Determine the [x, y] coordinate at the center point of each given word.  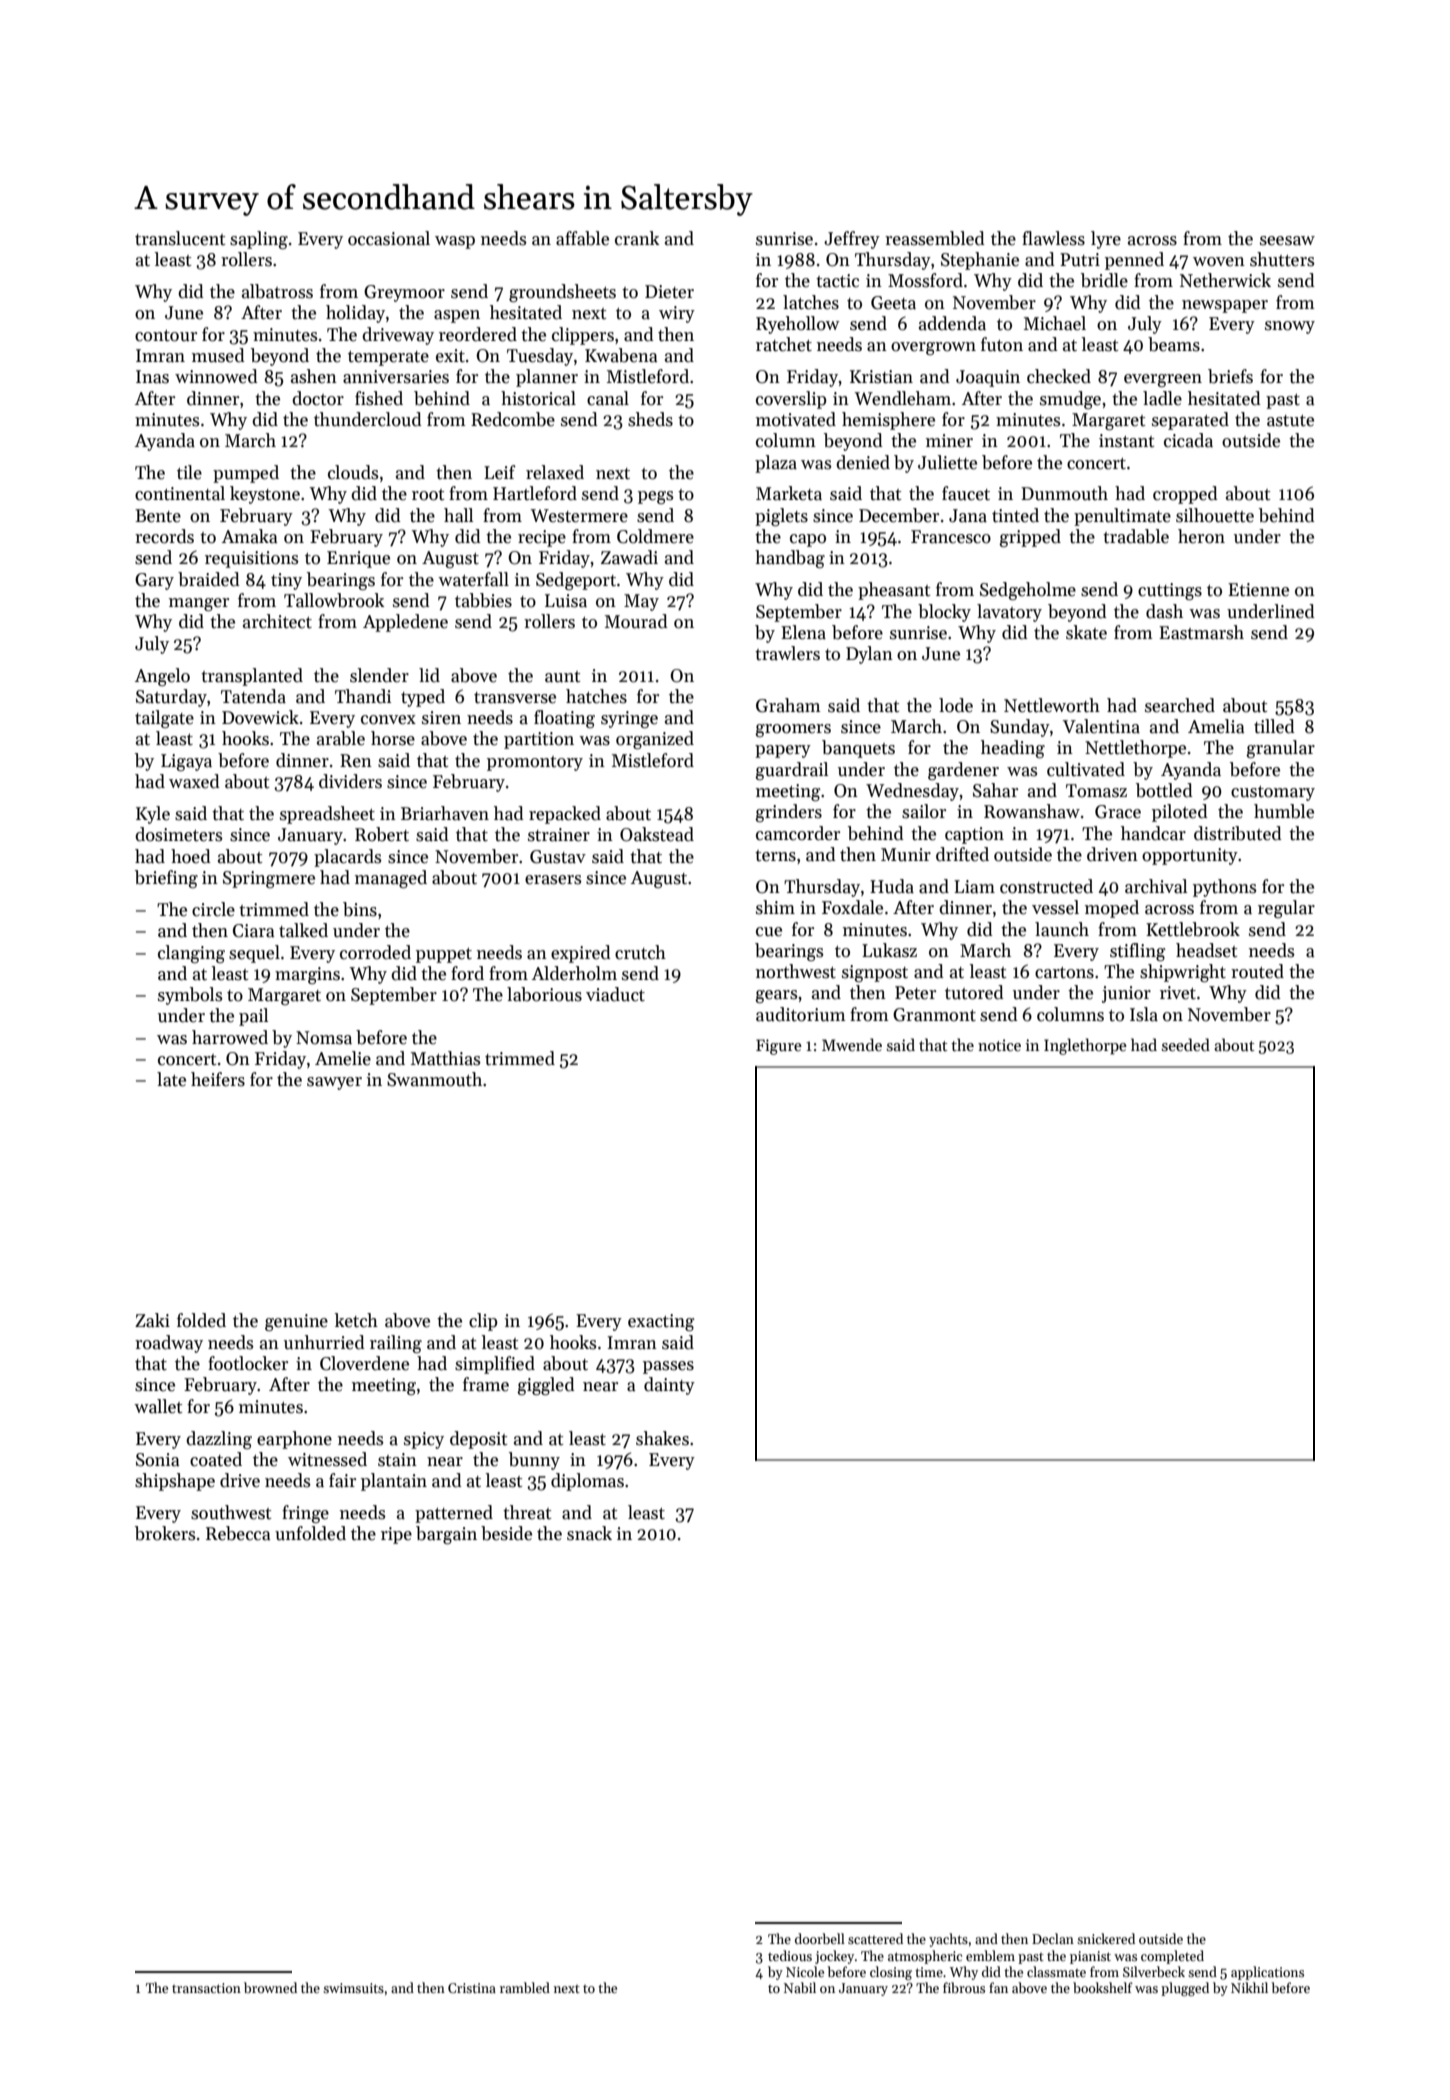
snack [589, 1533]
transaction [206, 1988]
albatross [277, 291]
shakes [662, 1438]
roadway [169, 1344]
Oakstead [657, 834]
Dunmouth [1064, 493]
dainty [669, 1386]
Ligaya [186, 762]
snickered [1106, 1938]
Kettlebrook [1193, 929]
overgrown [933, 348]
